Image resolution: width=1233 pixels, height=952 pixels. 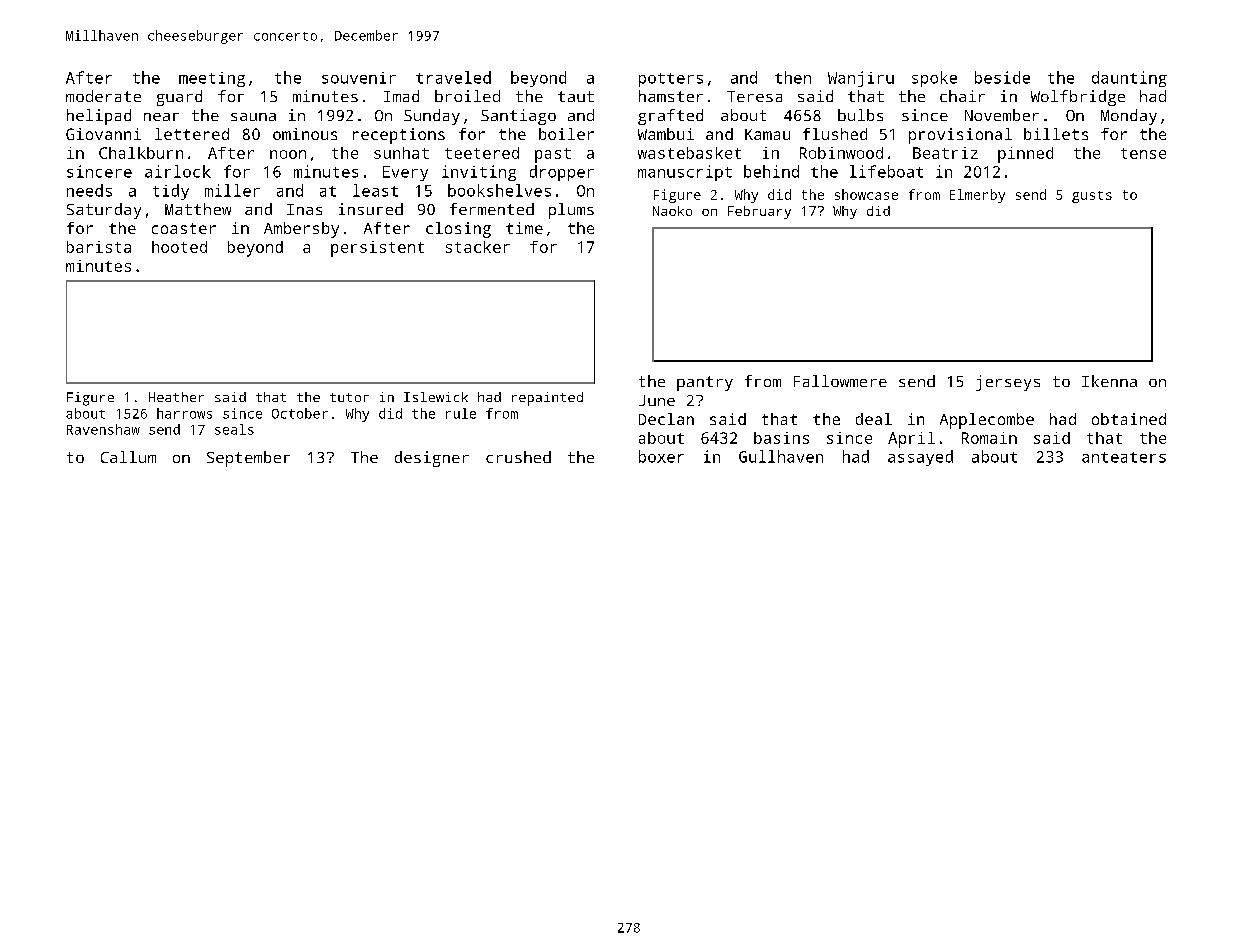 What do you see at coordinates (103, 96) in the page?
I see `moderate` at bounding box center [103, 96].
